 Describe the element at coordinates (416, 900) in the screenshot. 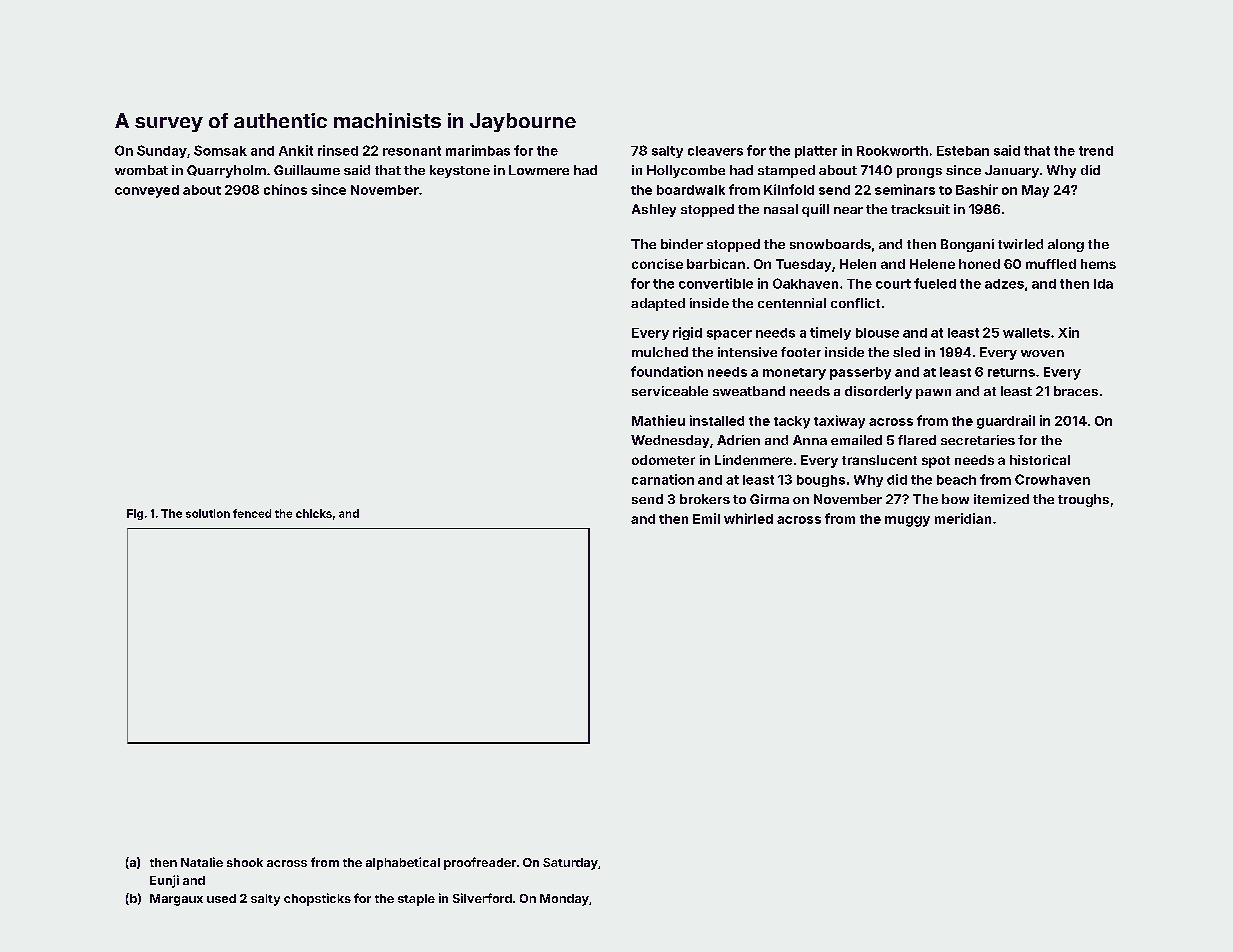

I see `staple` at that location.
